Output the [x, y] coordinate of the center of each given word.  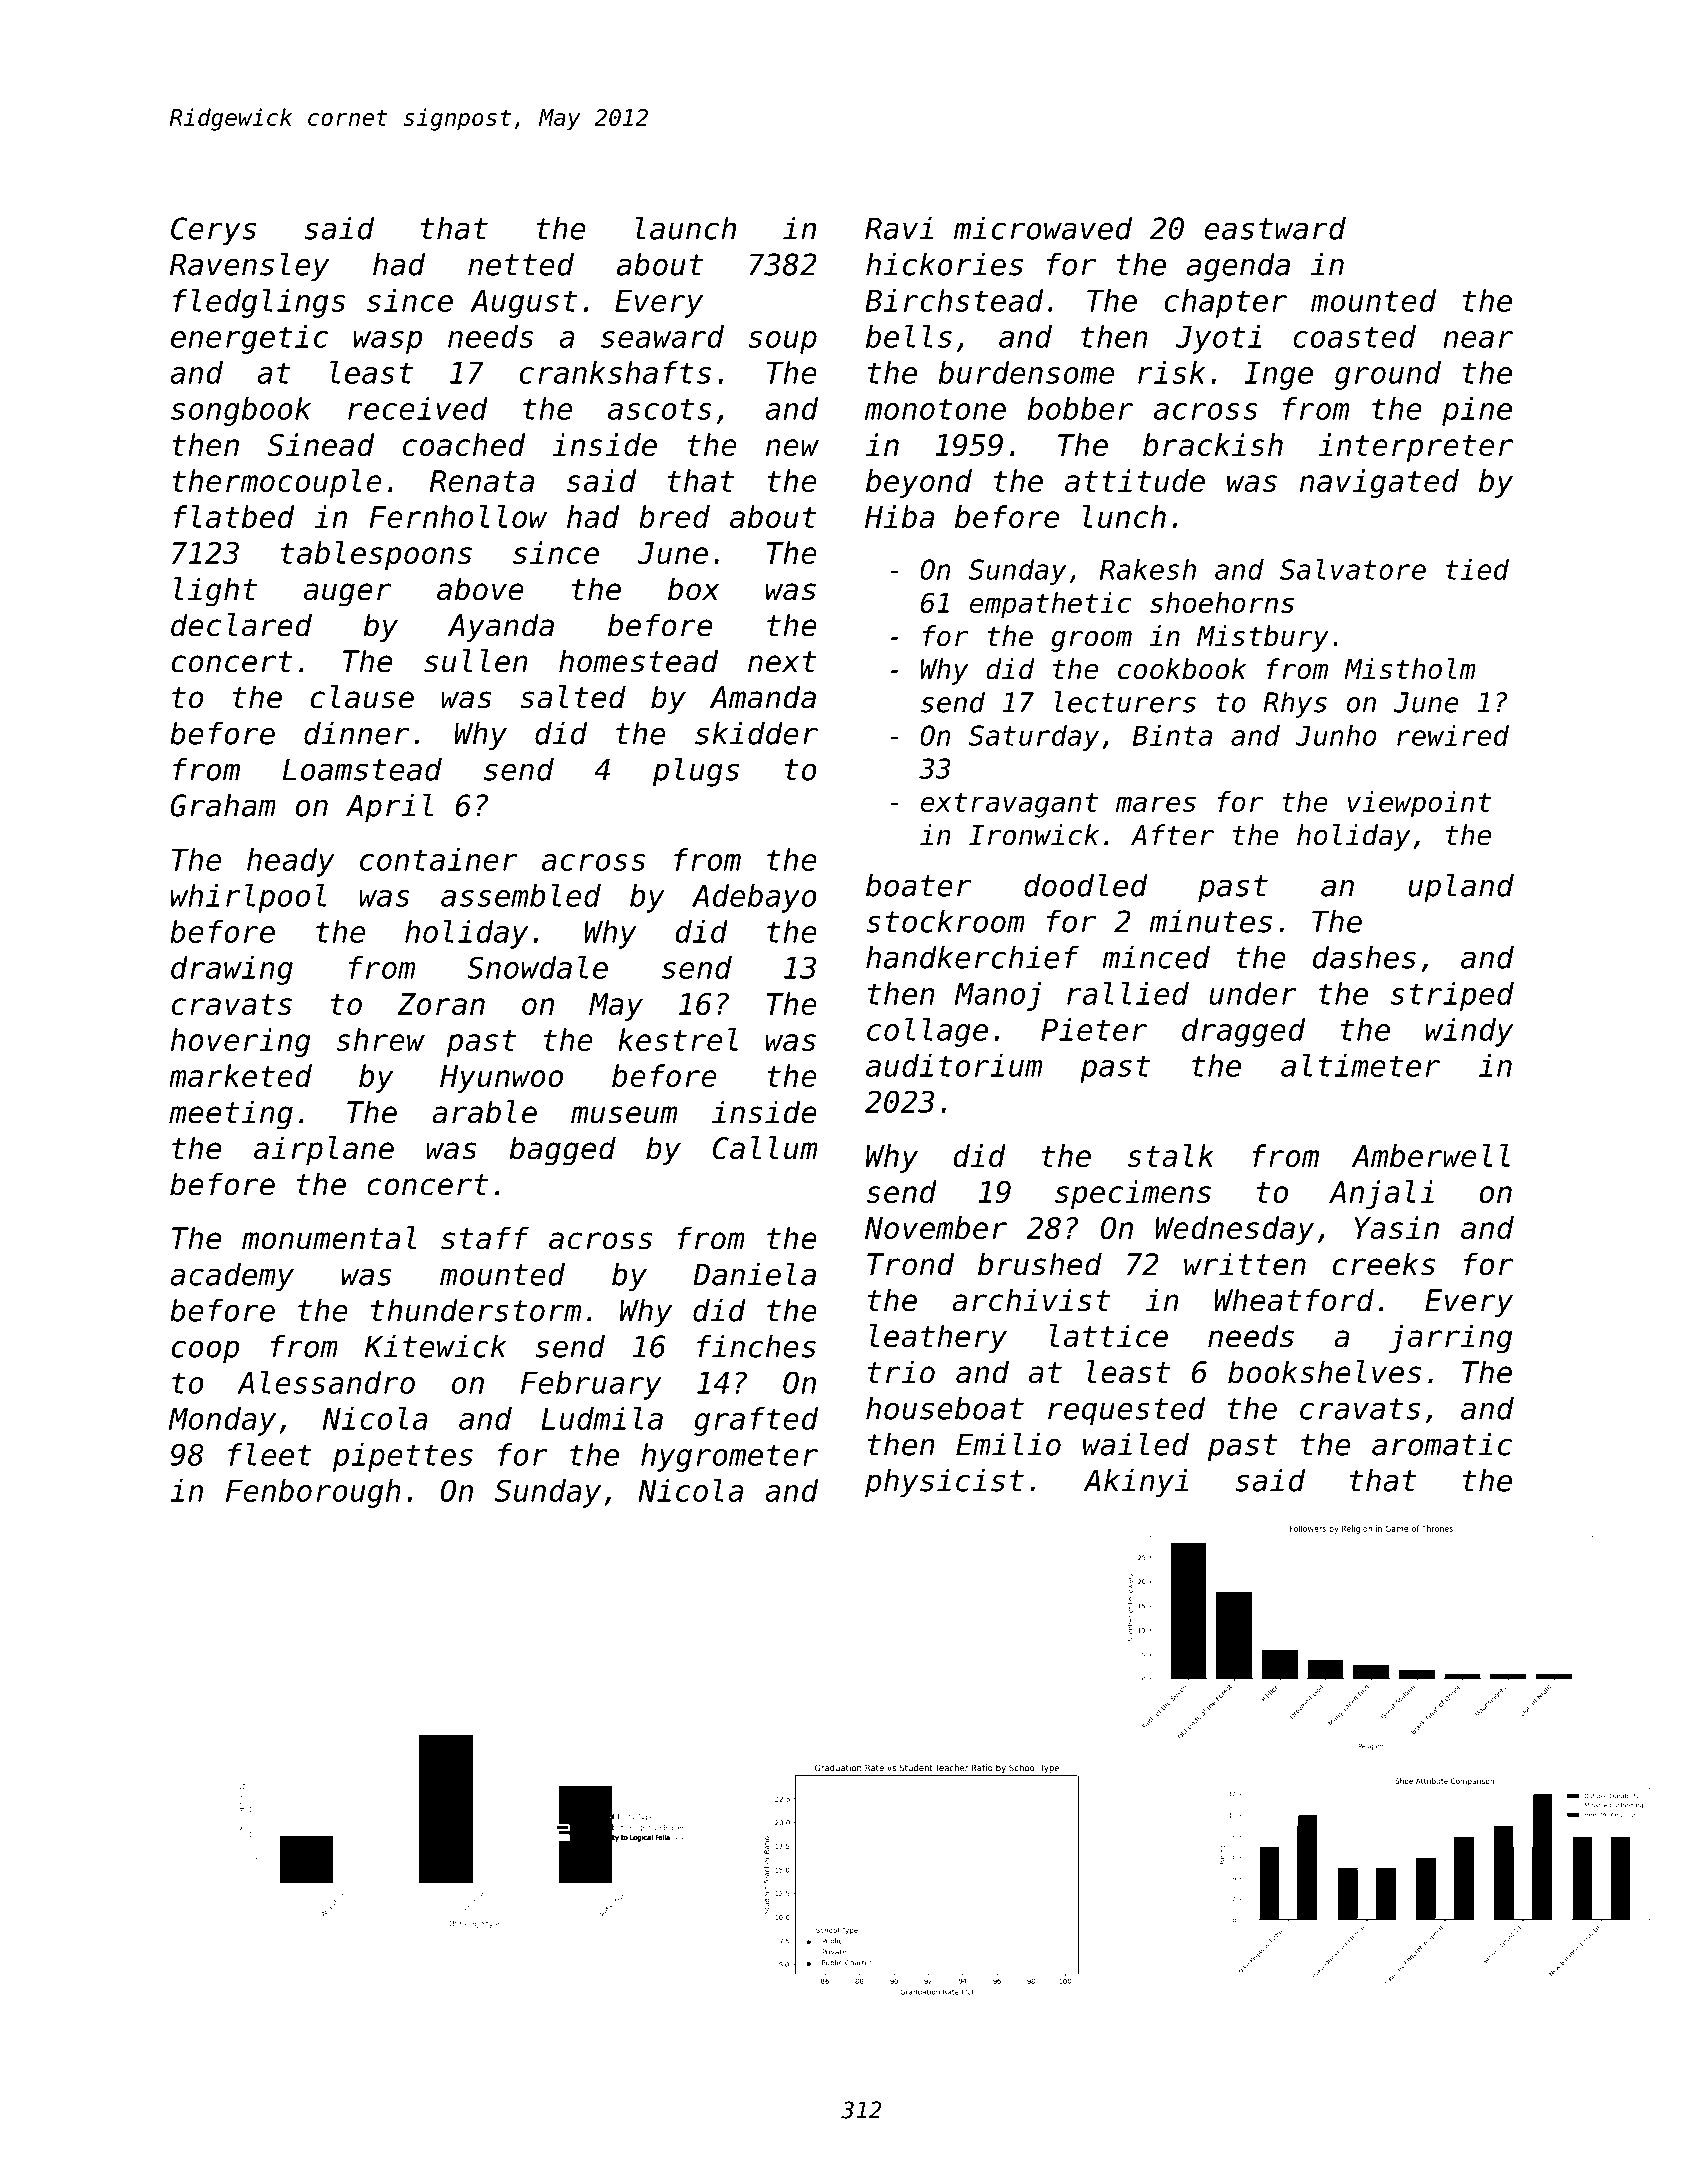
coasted [1354, 336]
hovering [241, 1042]
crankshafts [615, 372]
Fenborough [313, 1493]
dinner [356, 733]
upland [1461, 888]
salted [573, 697]
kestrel [678, 1039]
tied [1477, 569]
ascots [660, 409]
